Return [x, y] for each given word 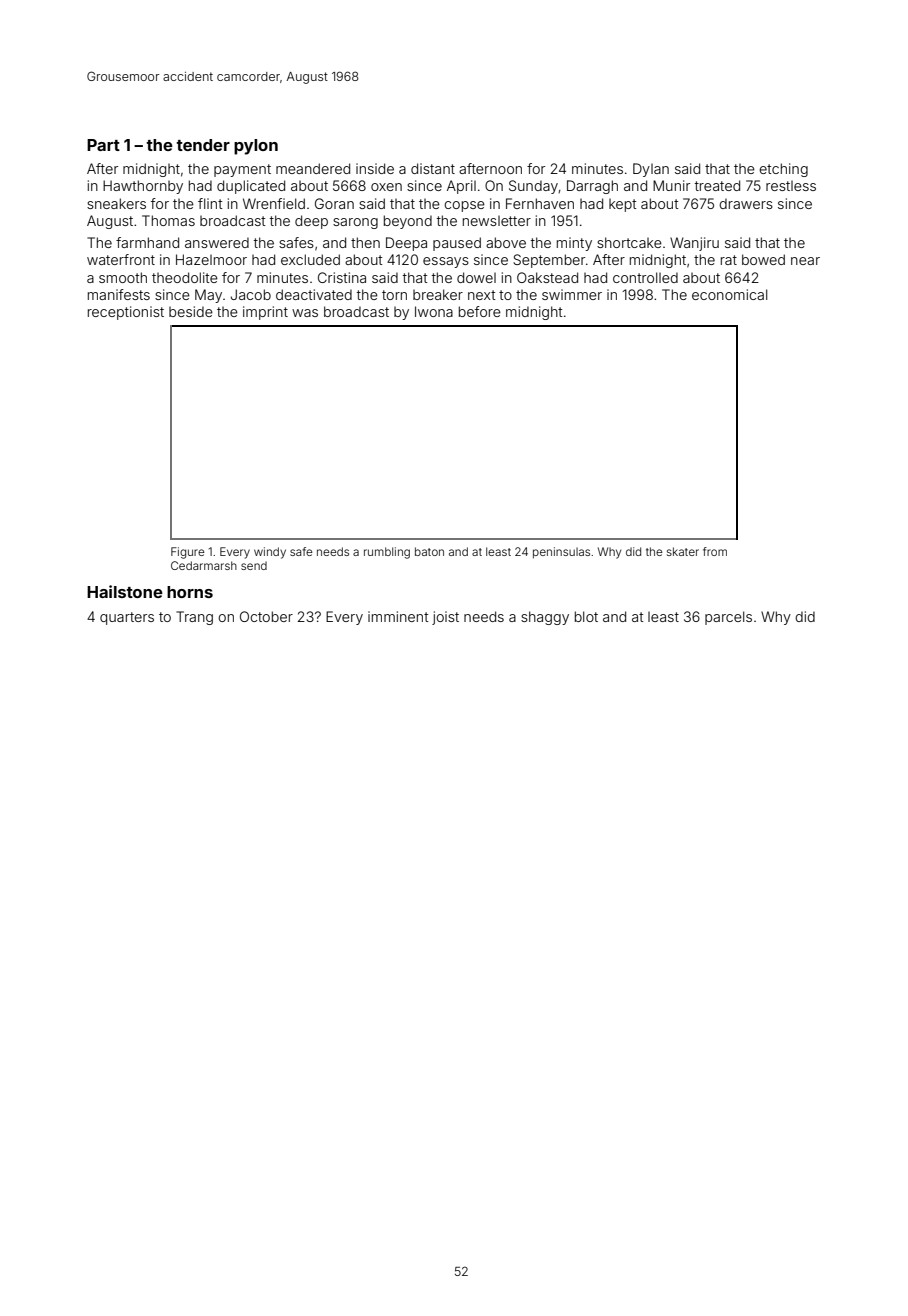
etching [783, 170]
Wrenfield [274, 203]
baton [429, 551]
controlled [645, 277]
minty [574, 244]
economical [729, 294]
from [715, 551]
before [480, 311]
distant [433, 168]
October [266, 616]
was [305, 313]
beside [191, 311]
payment [242, 170]
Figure [188, 553]
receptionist [126, 313]
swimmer [572, 294]
